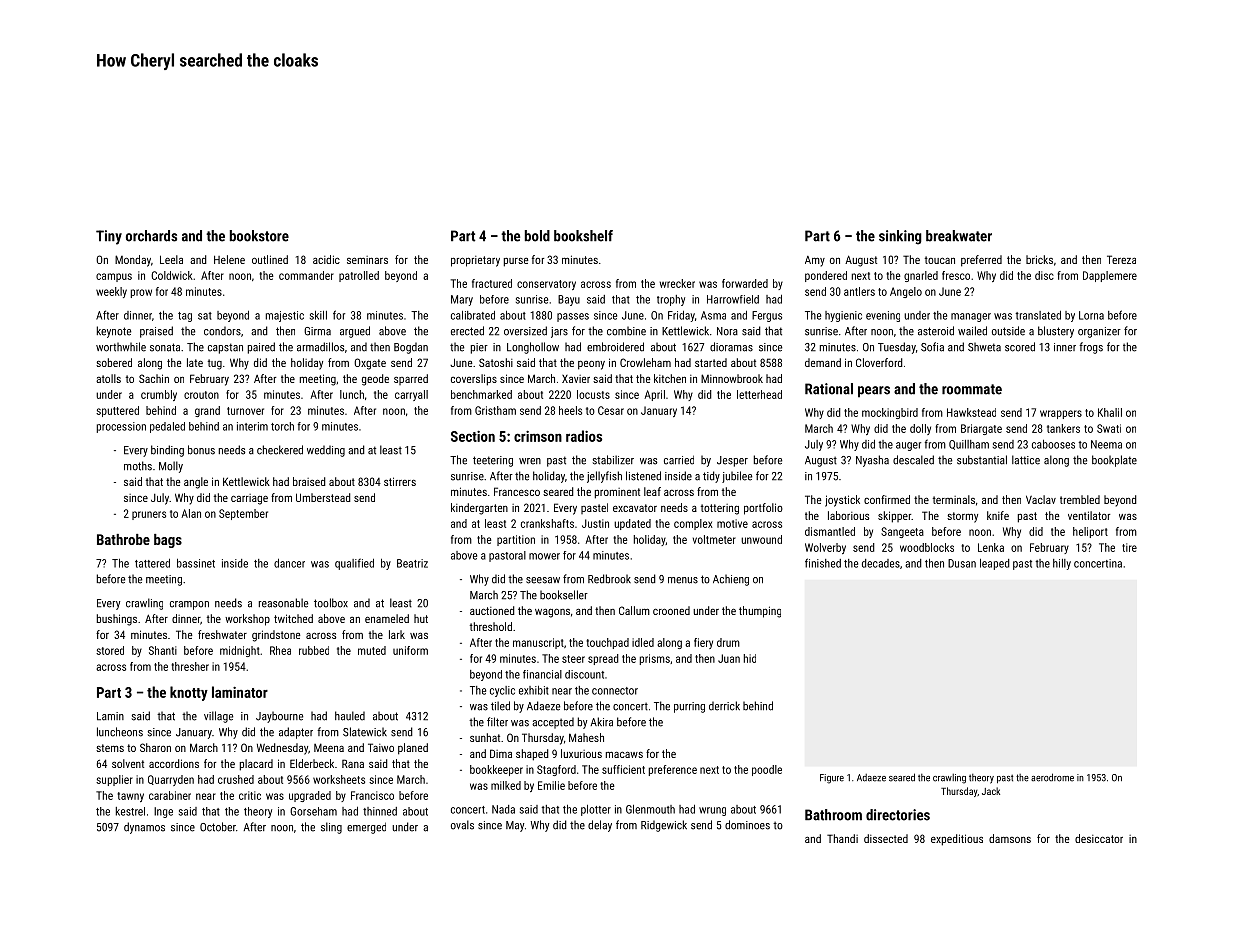  Describe the element at coordinates (323, 497) in the screenshot. I see `Umberstead` at that location.
